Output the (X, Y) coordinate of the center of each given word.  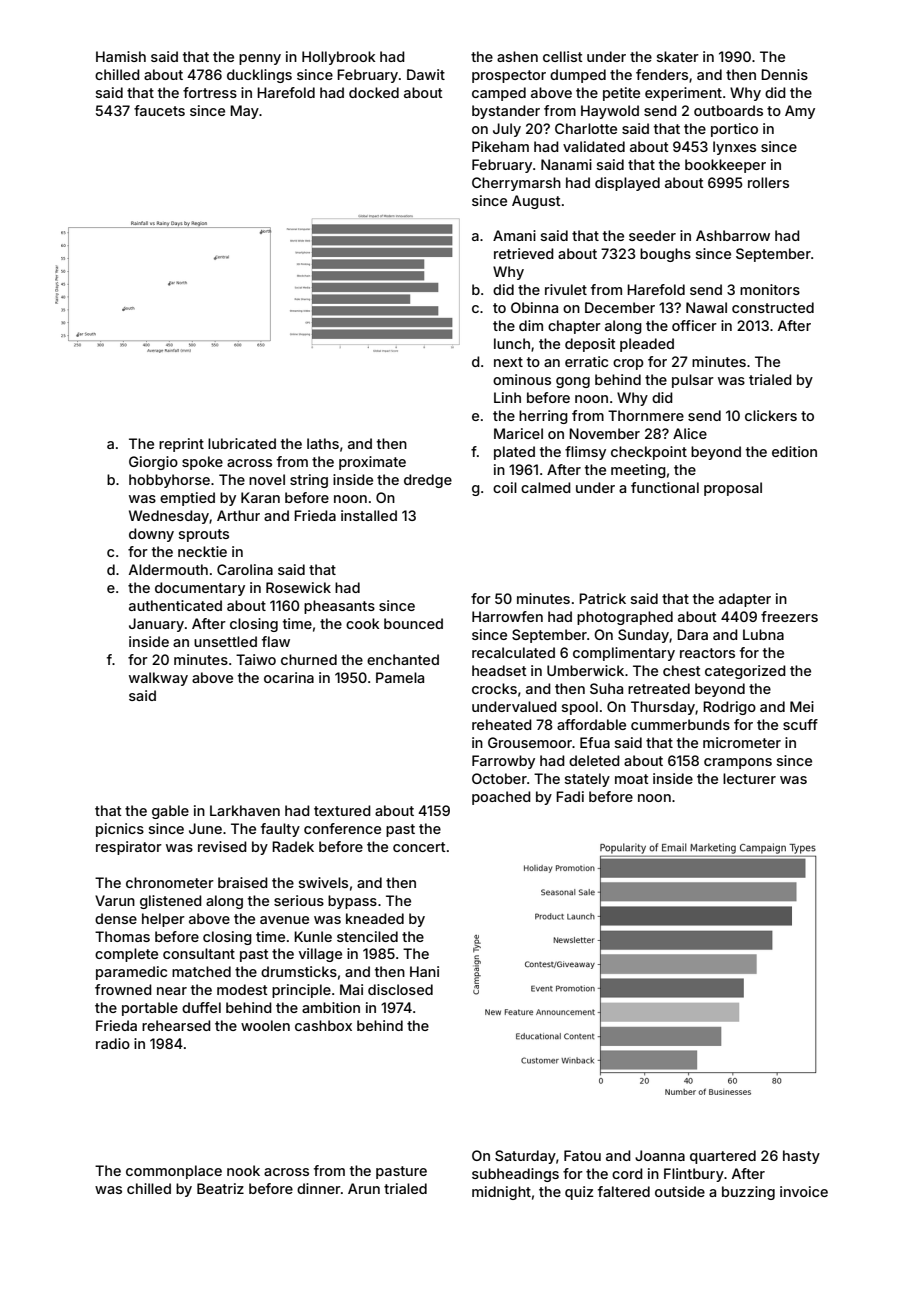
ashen (517, 56)
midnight (501, 1193)
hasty (801, 1157)
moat (632, 779)
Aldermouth (168, 569)
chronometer (170, 882)
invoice (804, 1191)
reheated (502, 724)
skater (678, 56)
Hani (424, 971)
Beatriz (220, 1188)
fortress (210, 92)
